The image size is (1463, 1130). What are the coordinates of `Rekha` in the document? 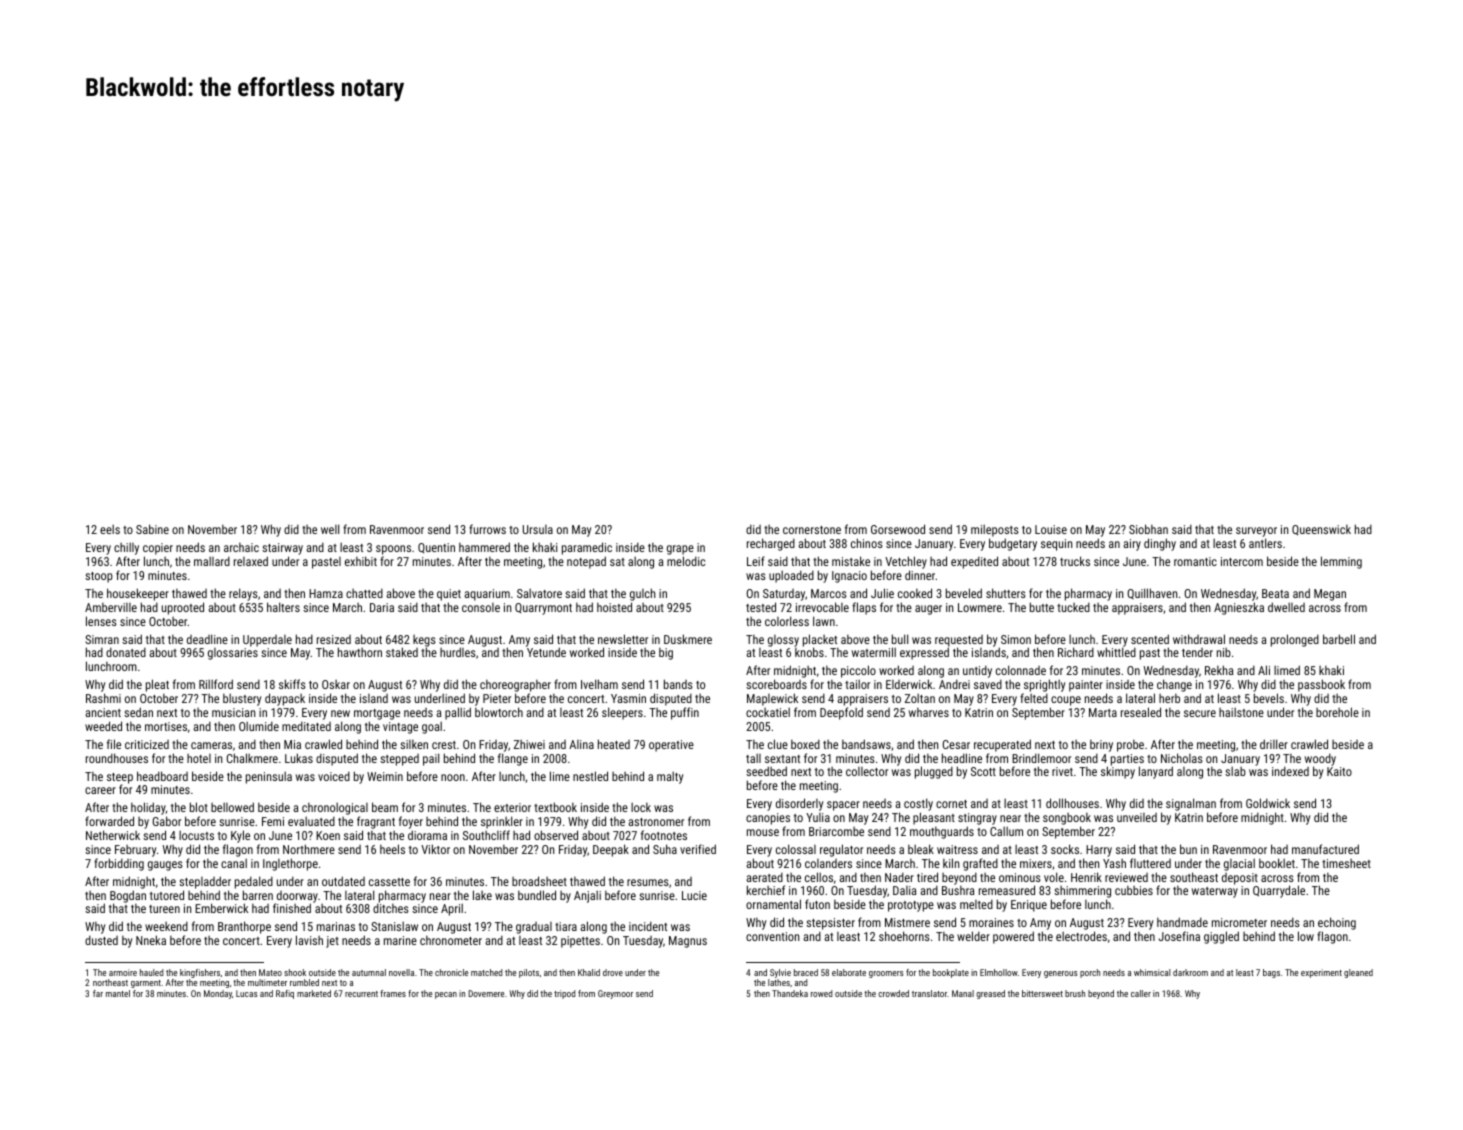 It's located at (1219, 670).
